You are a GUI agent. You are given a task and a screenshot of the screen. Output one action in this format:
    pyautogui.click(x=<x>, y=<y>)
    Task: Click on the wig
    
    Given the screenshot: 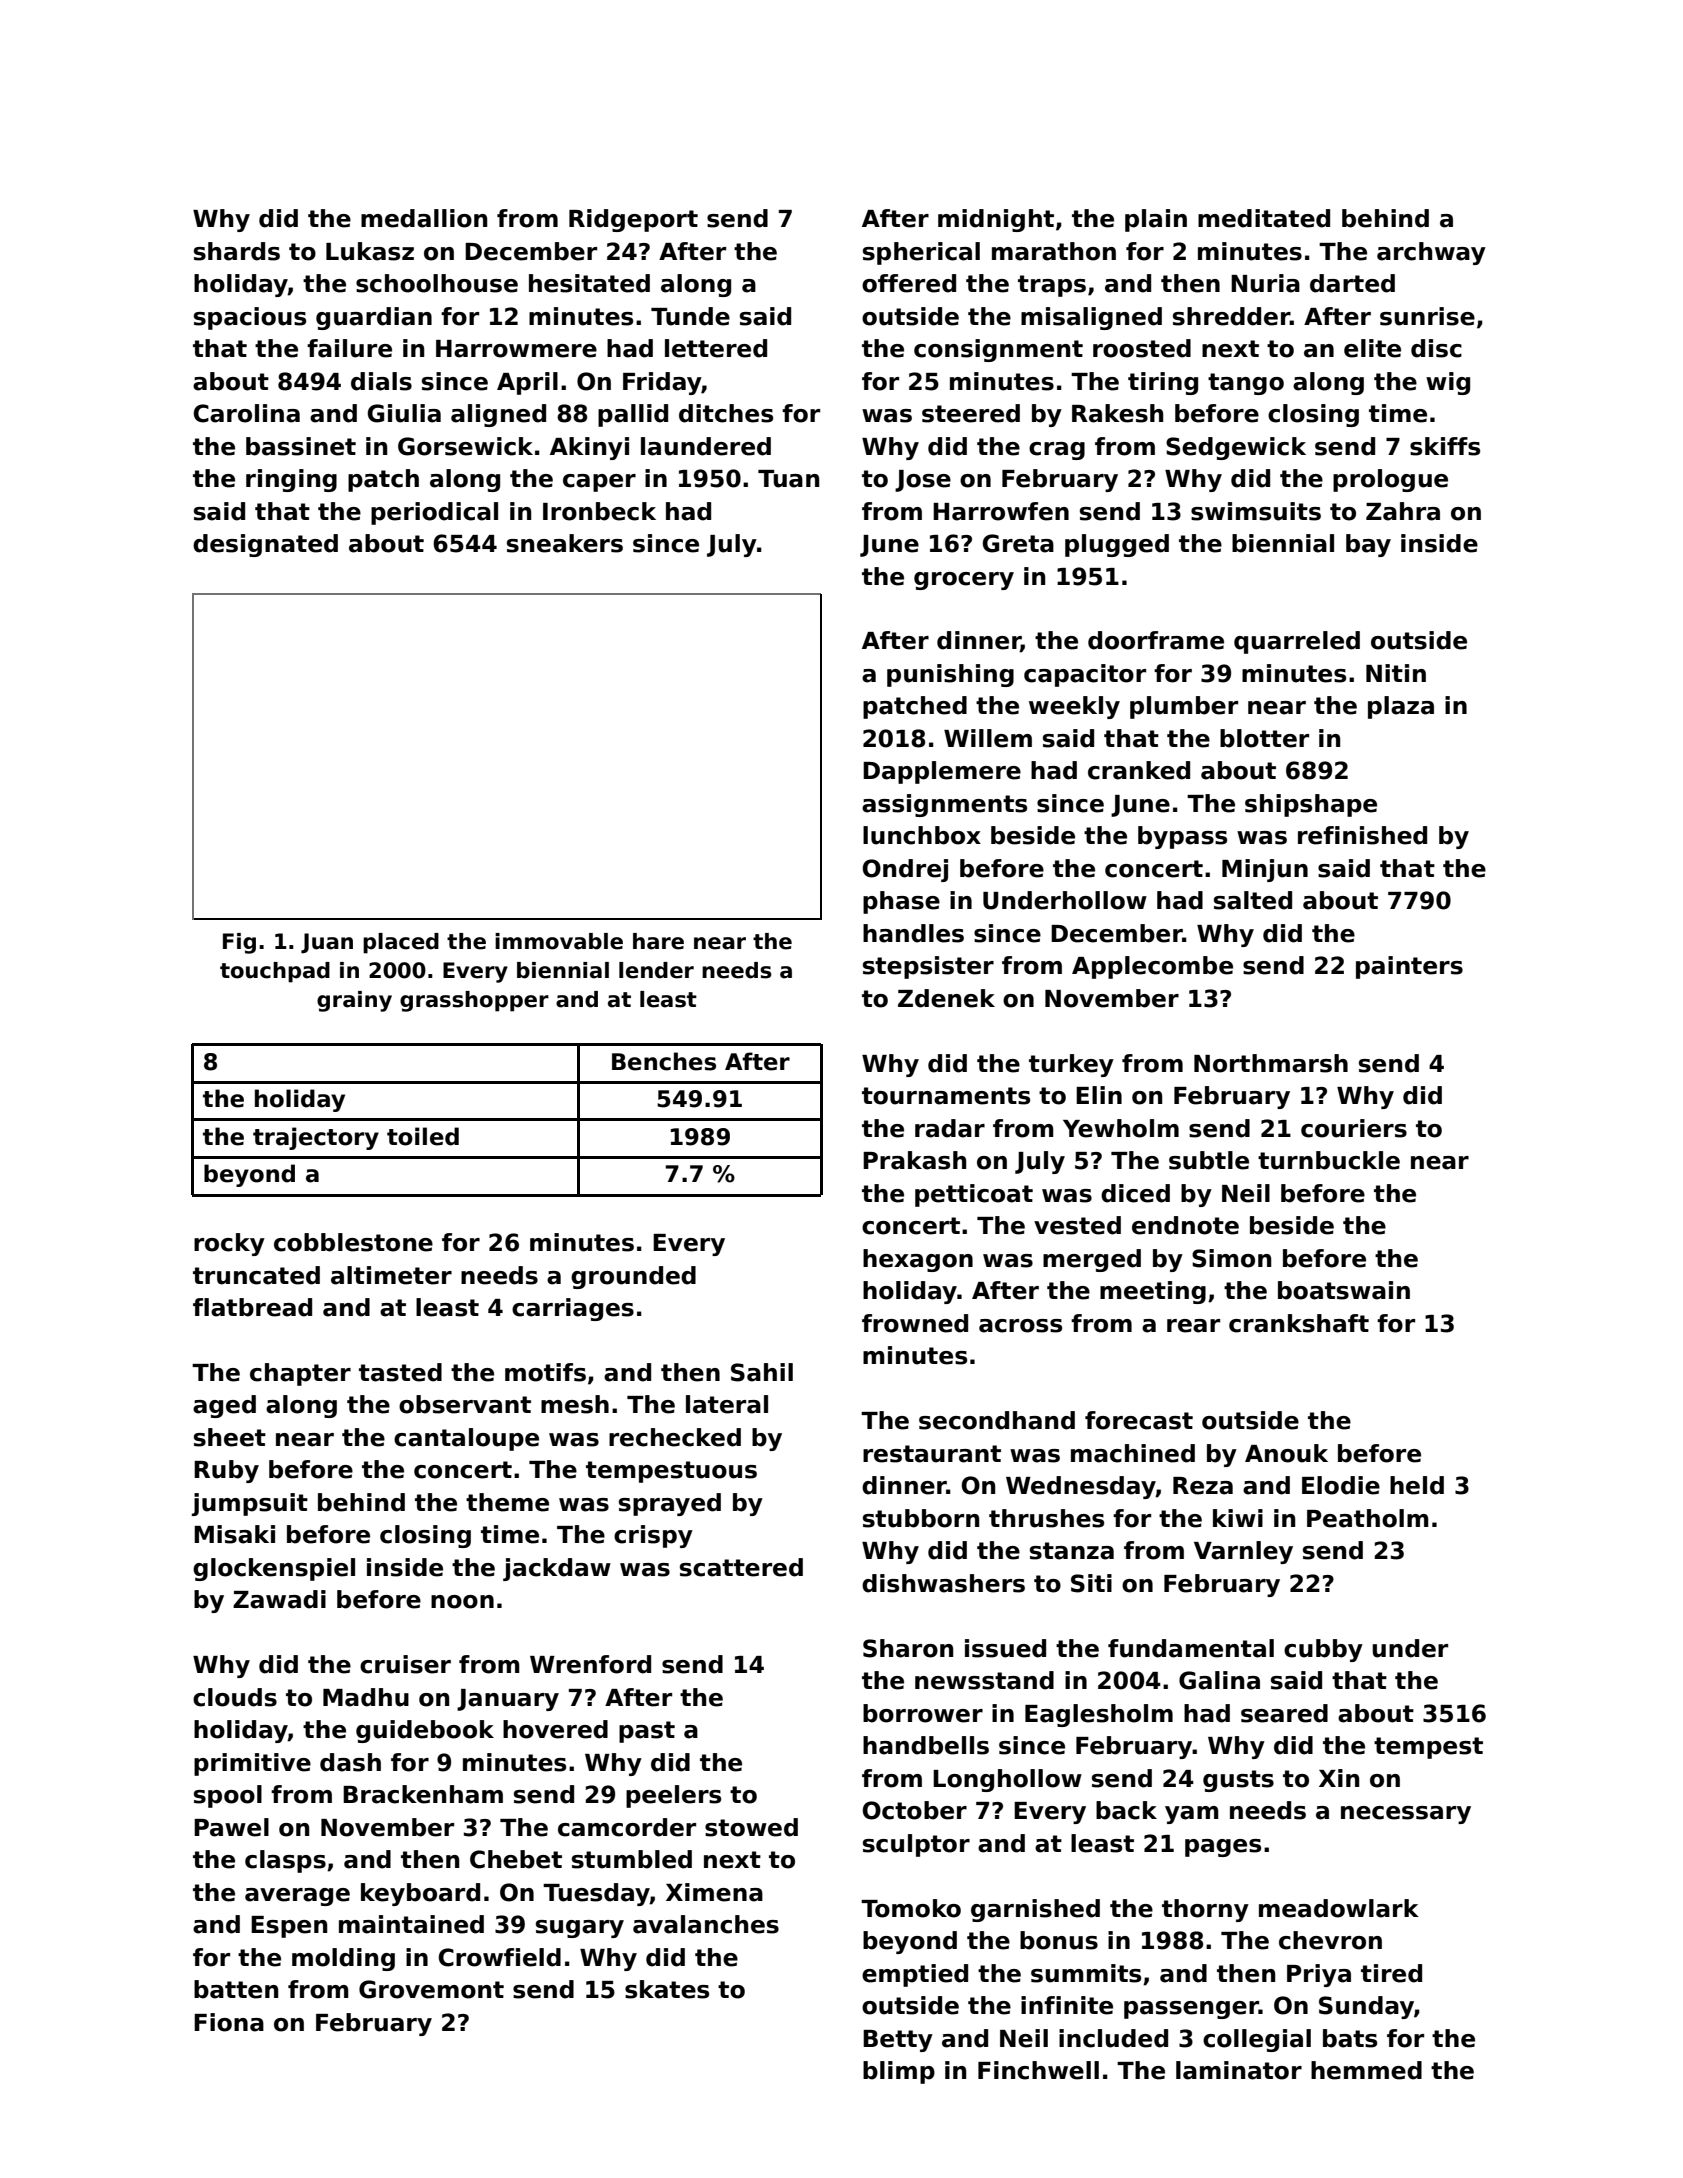 What is the action you would take?
    pyautogui.click(x=1448, y=383)
